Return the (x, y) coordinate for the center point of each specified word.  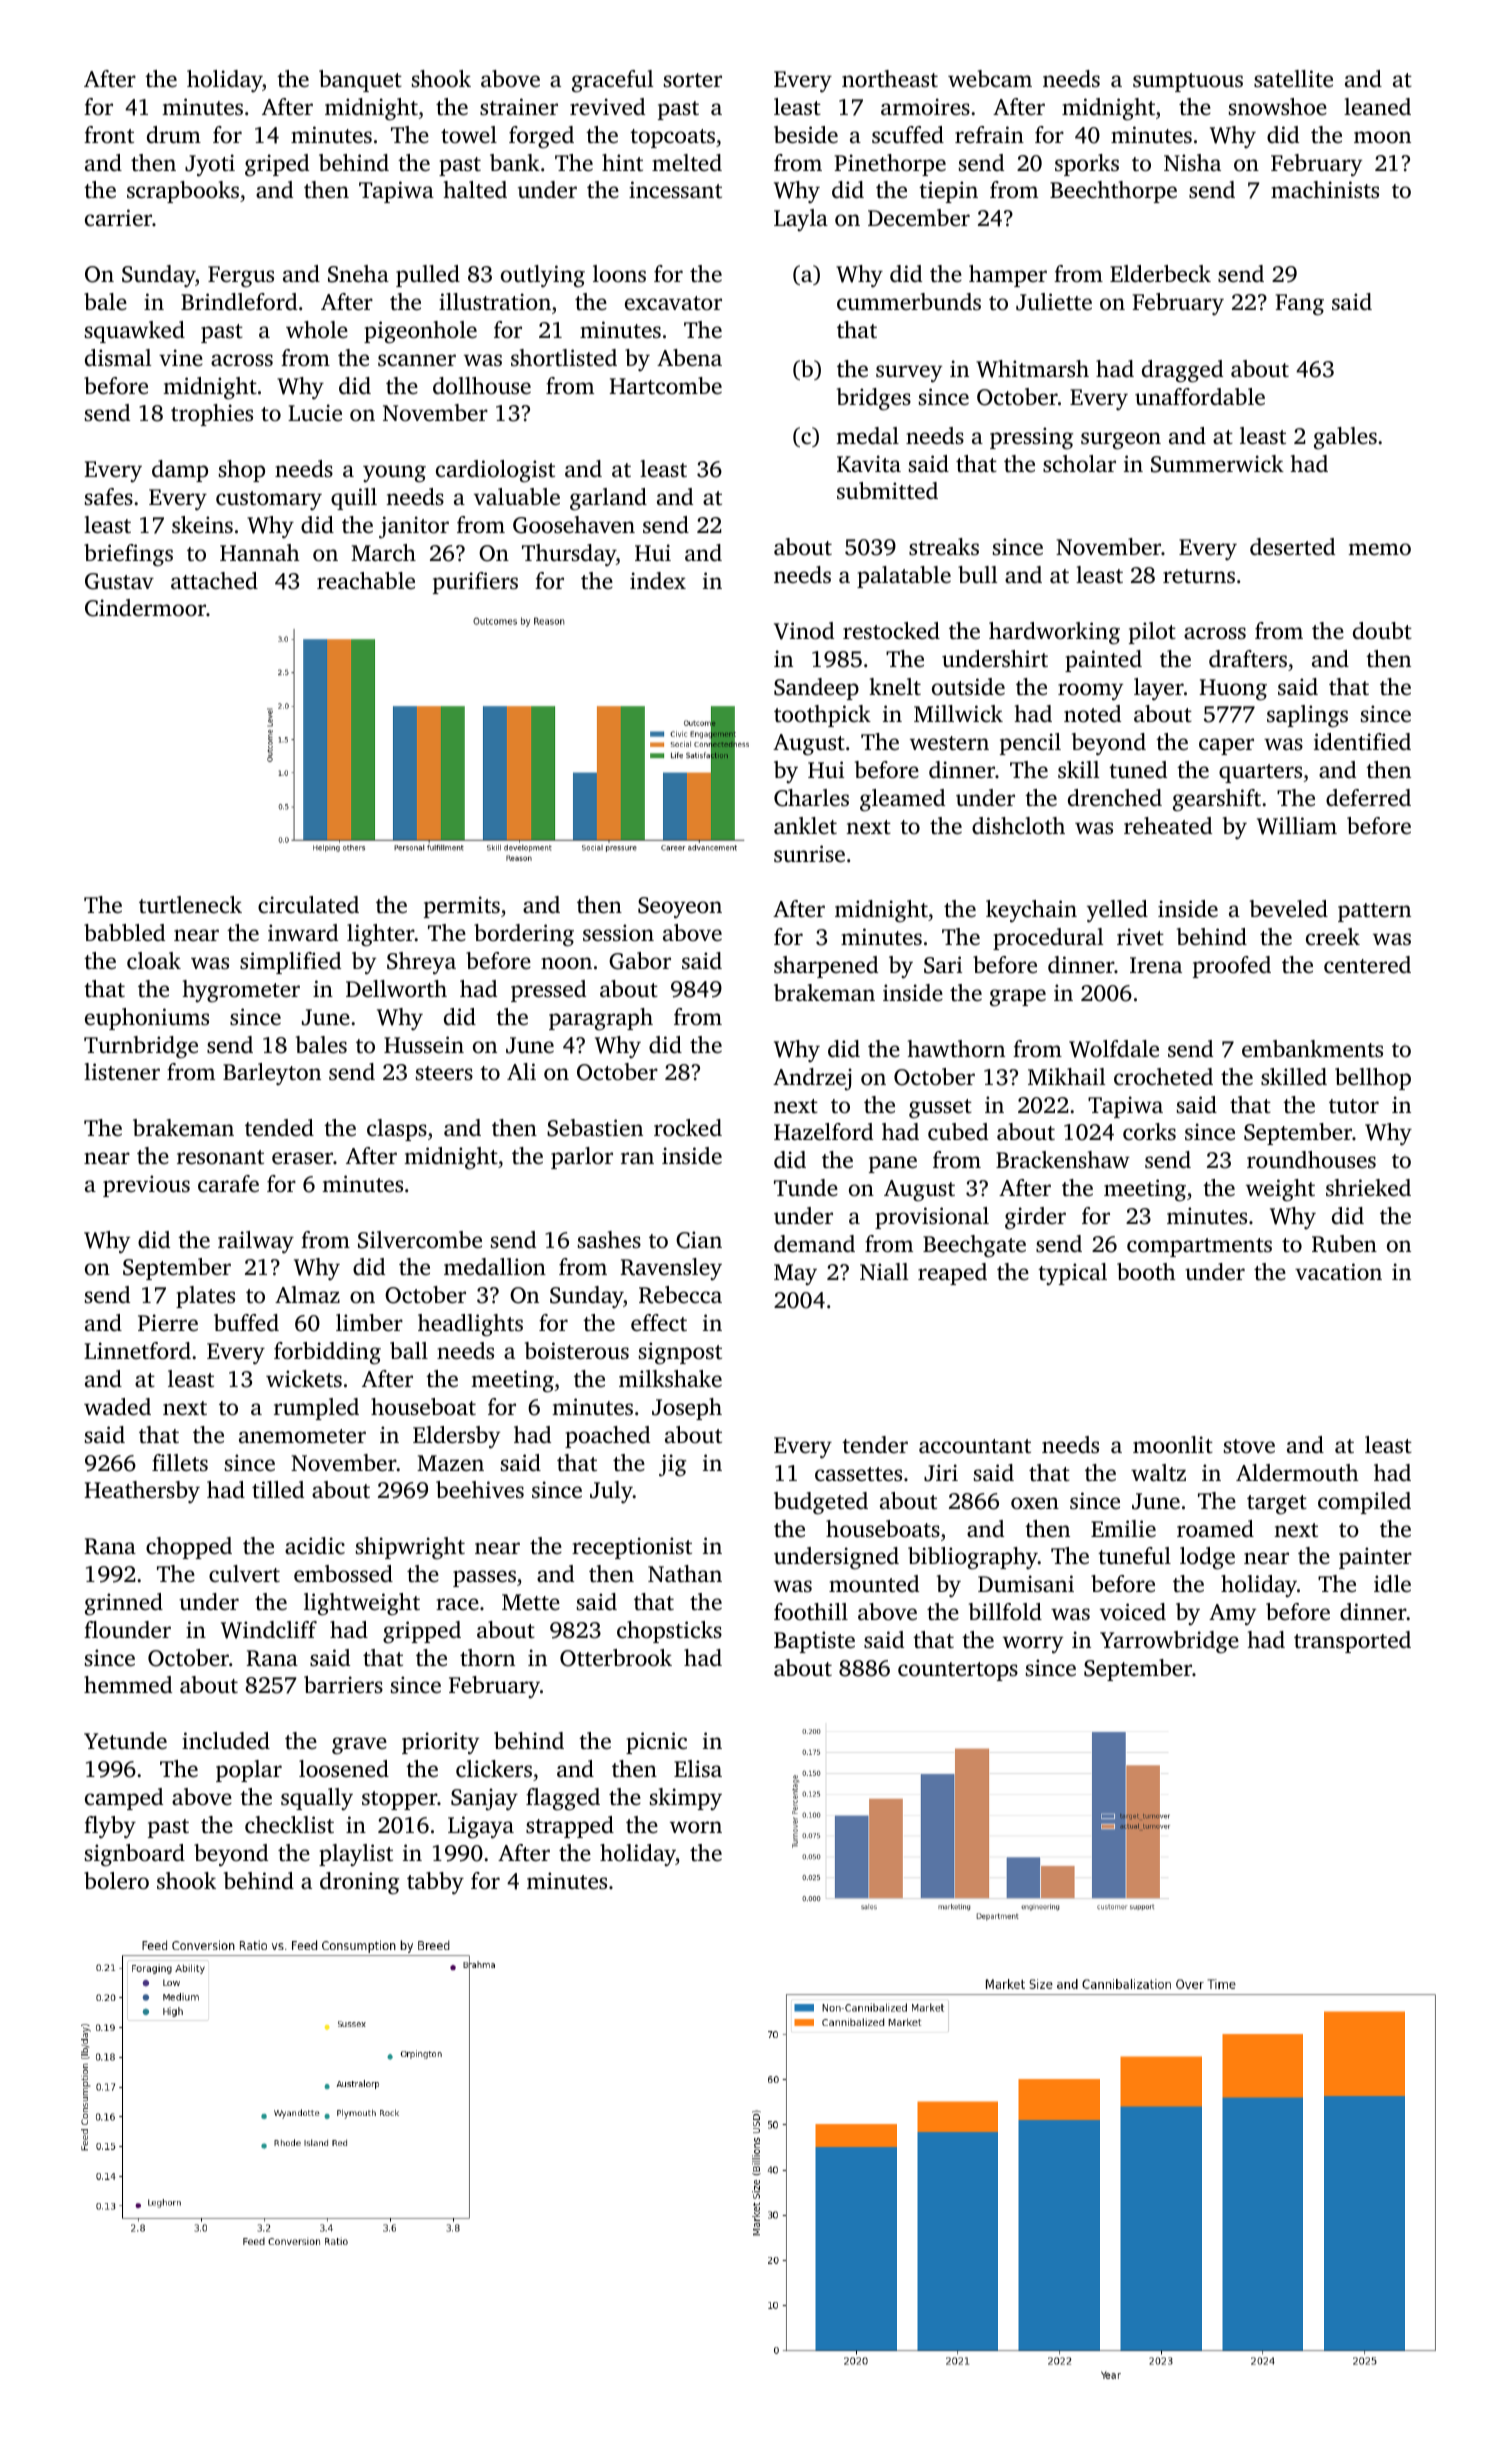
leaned (1377, 107)
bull (977, 575)
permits (462, 907)
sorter (693, 80)
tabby (435, 1883)
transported (1352, 1642)
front (109, 134)
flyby (110, 1827)
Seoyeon (680, 908)
